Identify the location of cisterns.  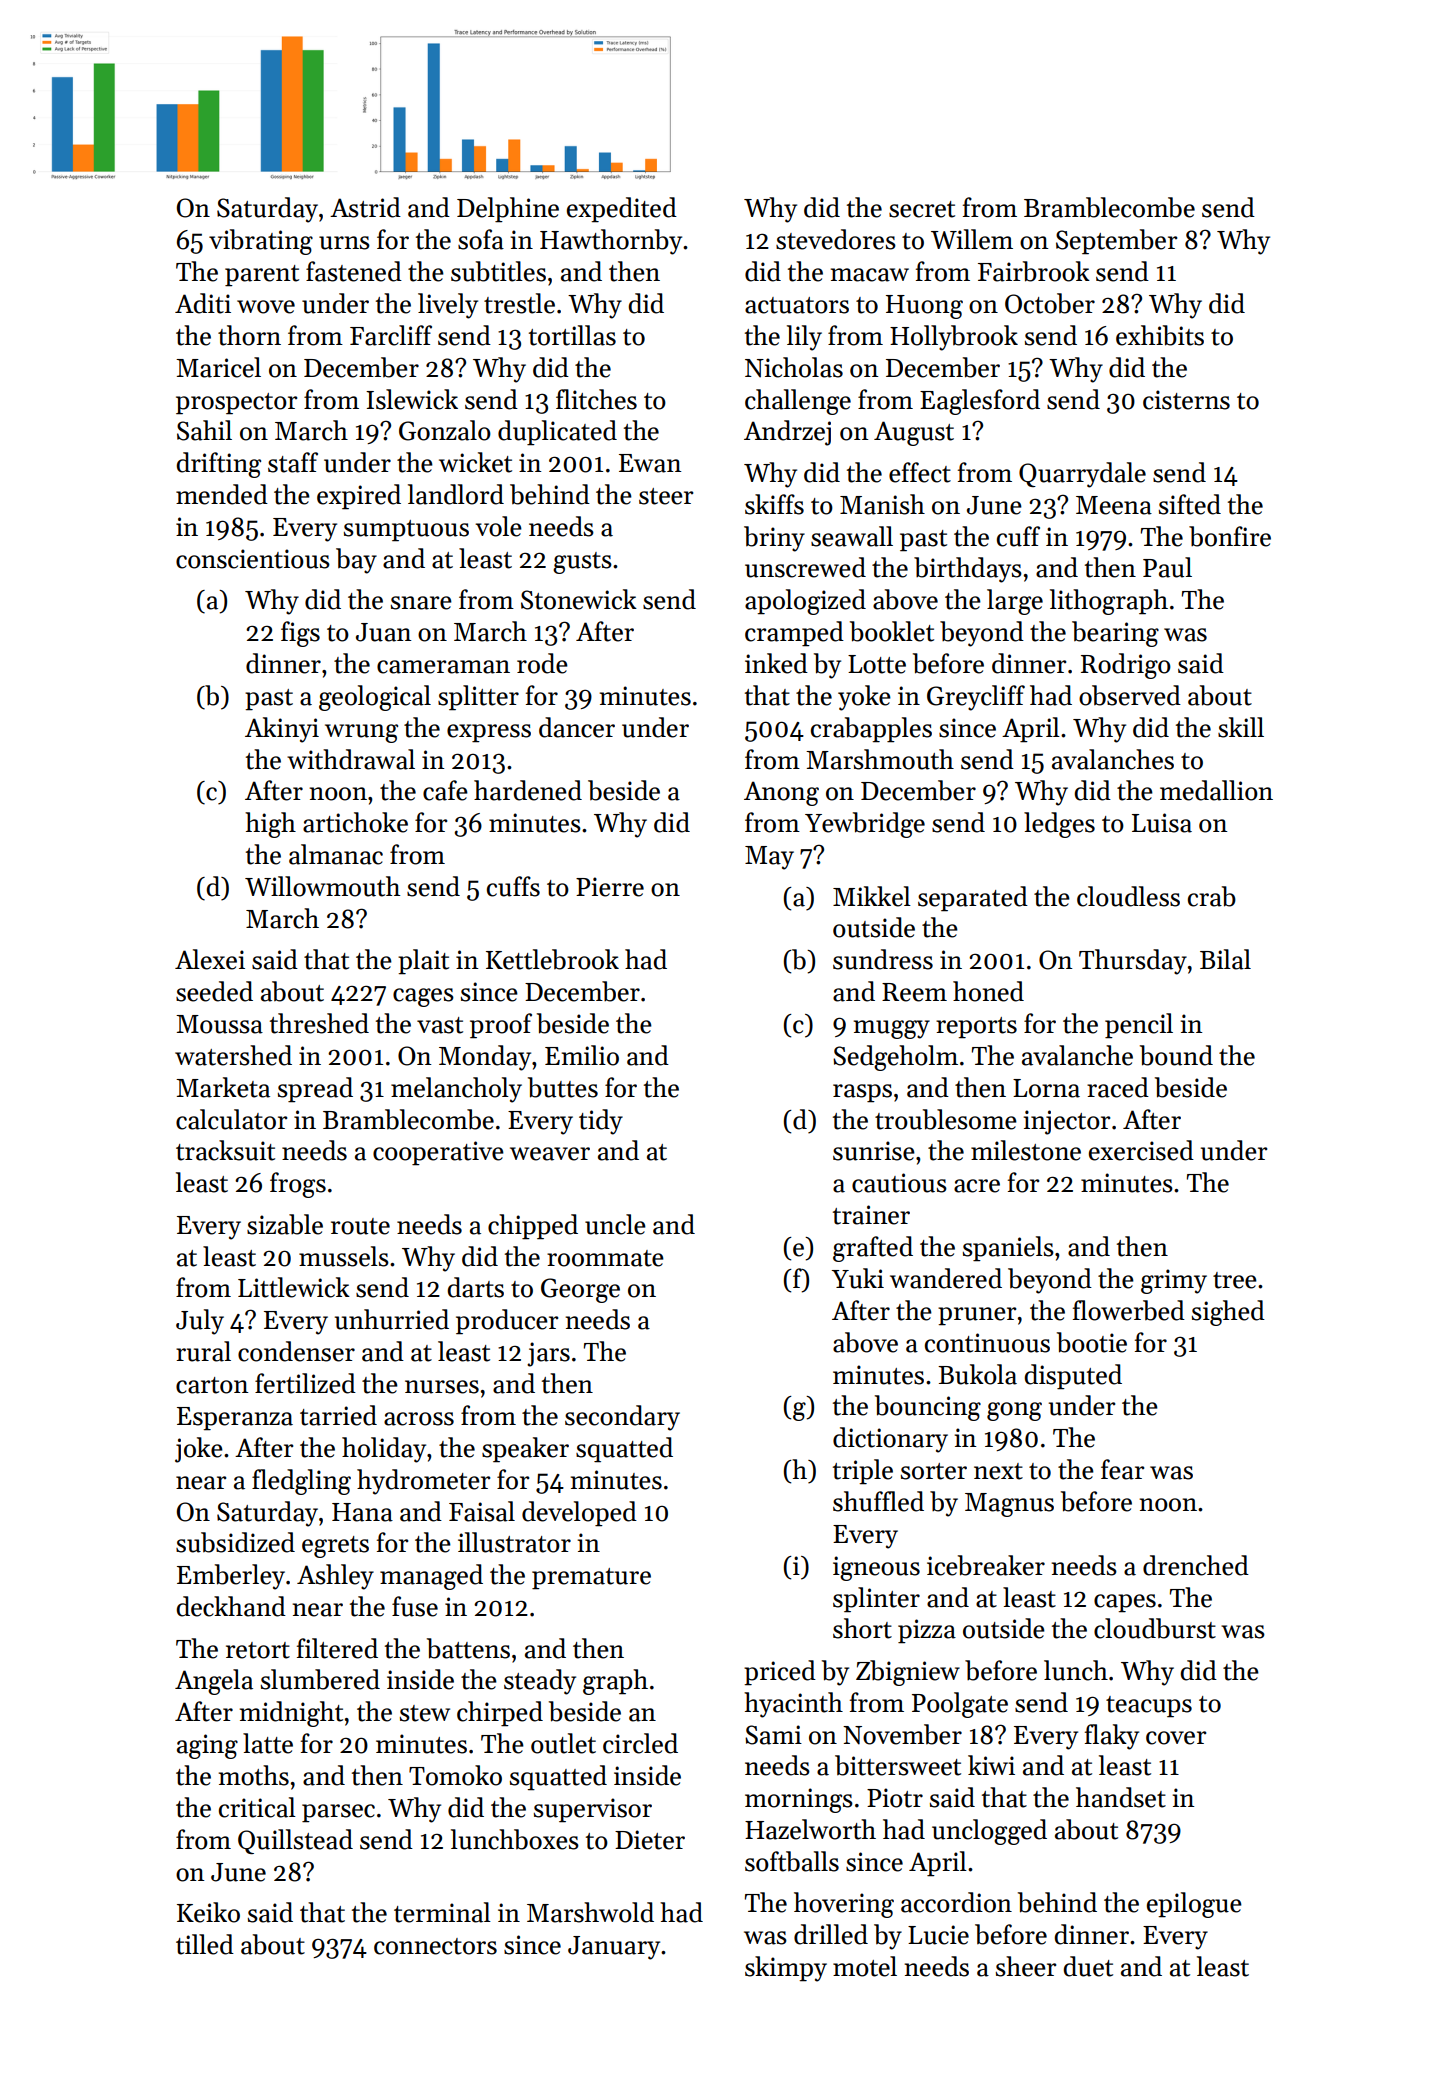
(1186, 400).
